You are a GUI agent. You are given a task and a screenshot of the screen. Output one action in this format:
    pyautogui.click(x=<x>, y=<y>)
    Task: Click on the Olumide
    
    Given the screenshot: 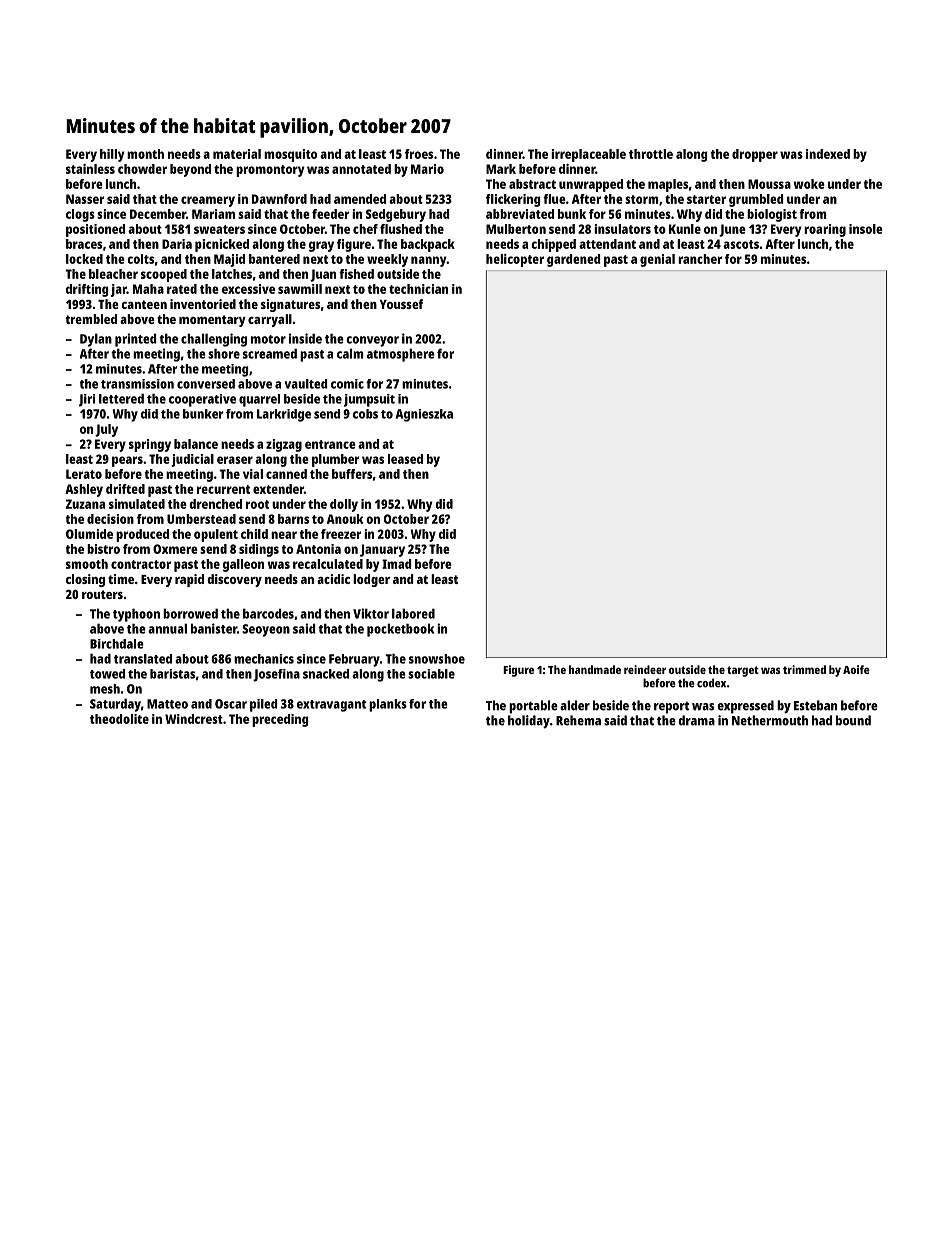 What is the action you would take?
    pyautogui.click(x=89, y=534)
